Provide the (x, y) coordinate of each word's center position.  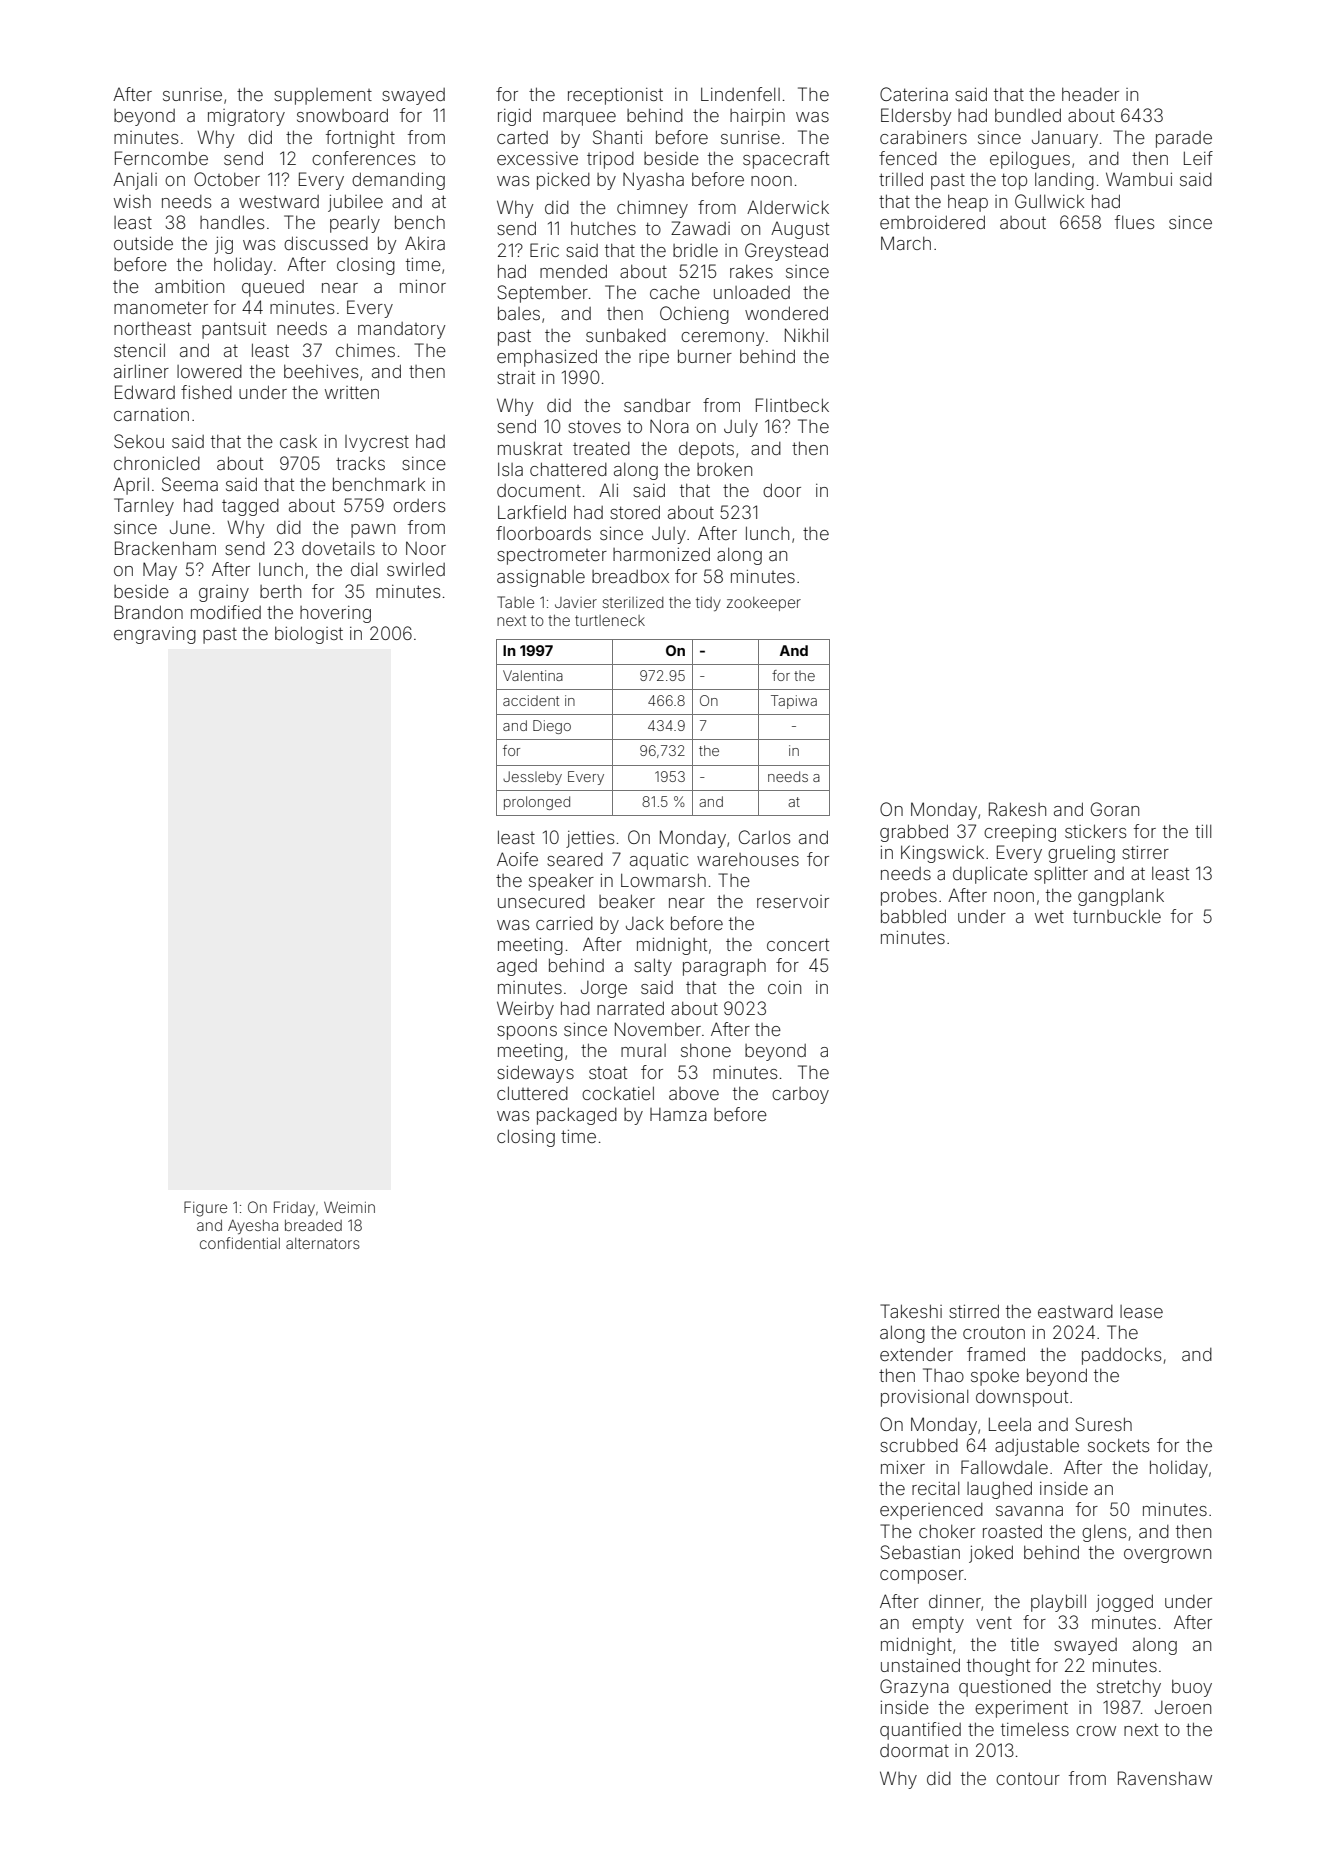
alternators (323, 1243)
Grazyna (914, 1688)
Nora (669, 426)
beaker (627, 901)
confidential (240, 1243)
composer (922, 1577)
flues (1134, 222)
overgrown (1167, 1556)
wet (1049, 917)
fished (206, 392)
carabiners (923, 137)
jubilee (355, 203)
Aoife (517, 859)
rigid (514, 117)
